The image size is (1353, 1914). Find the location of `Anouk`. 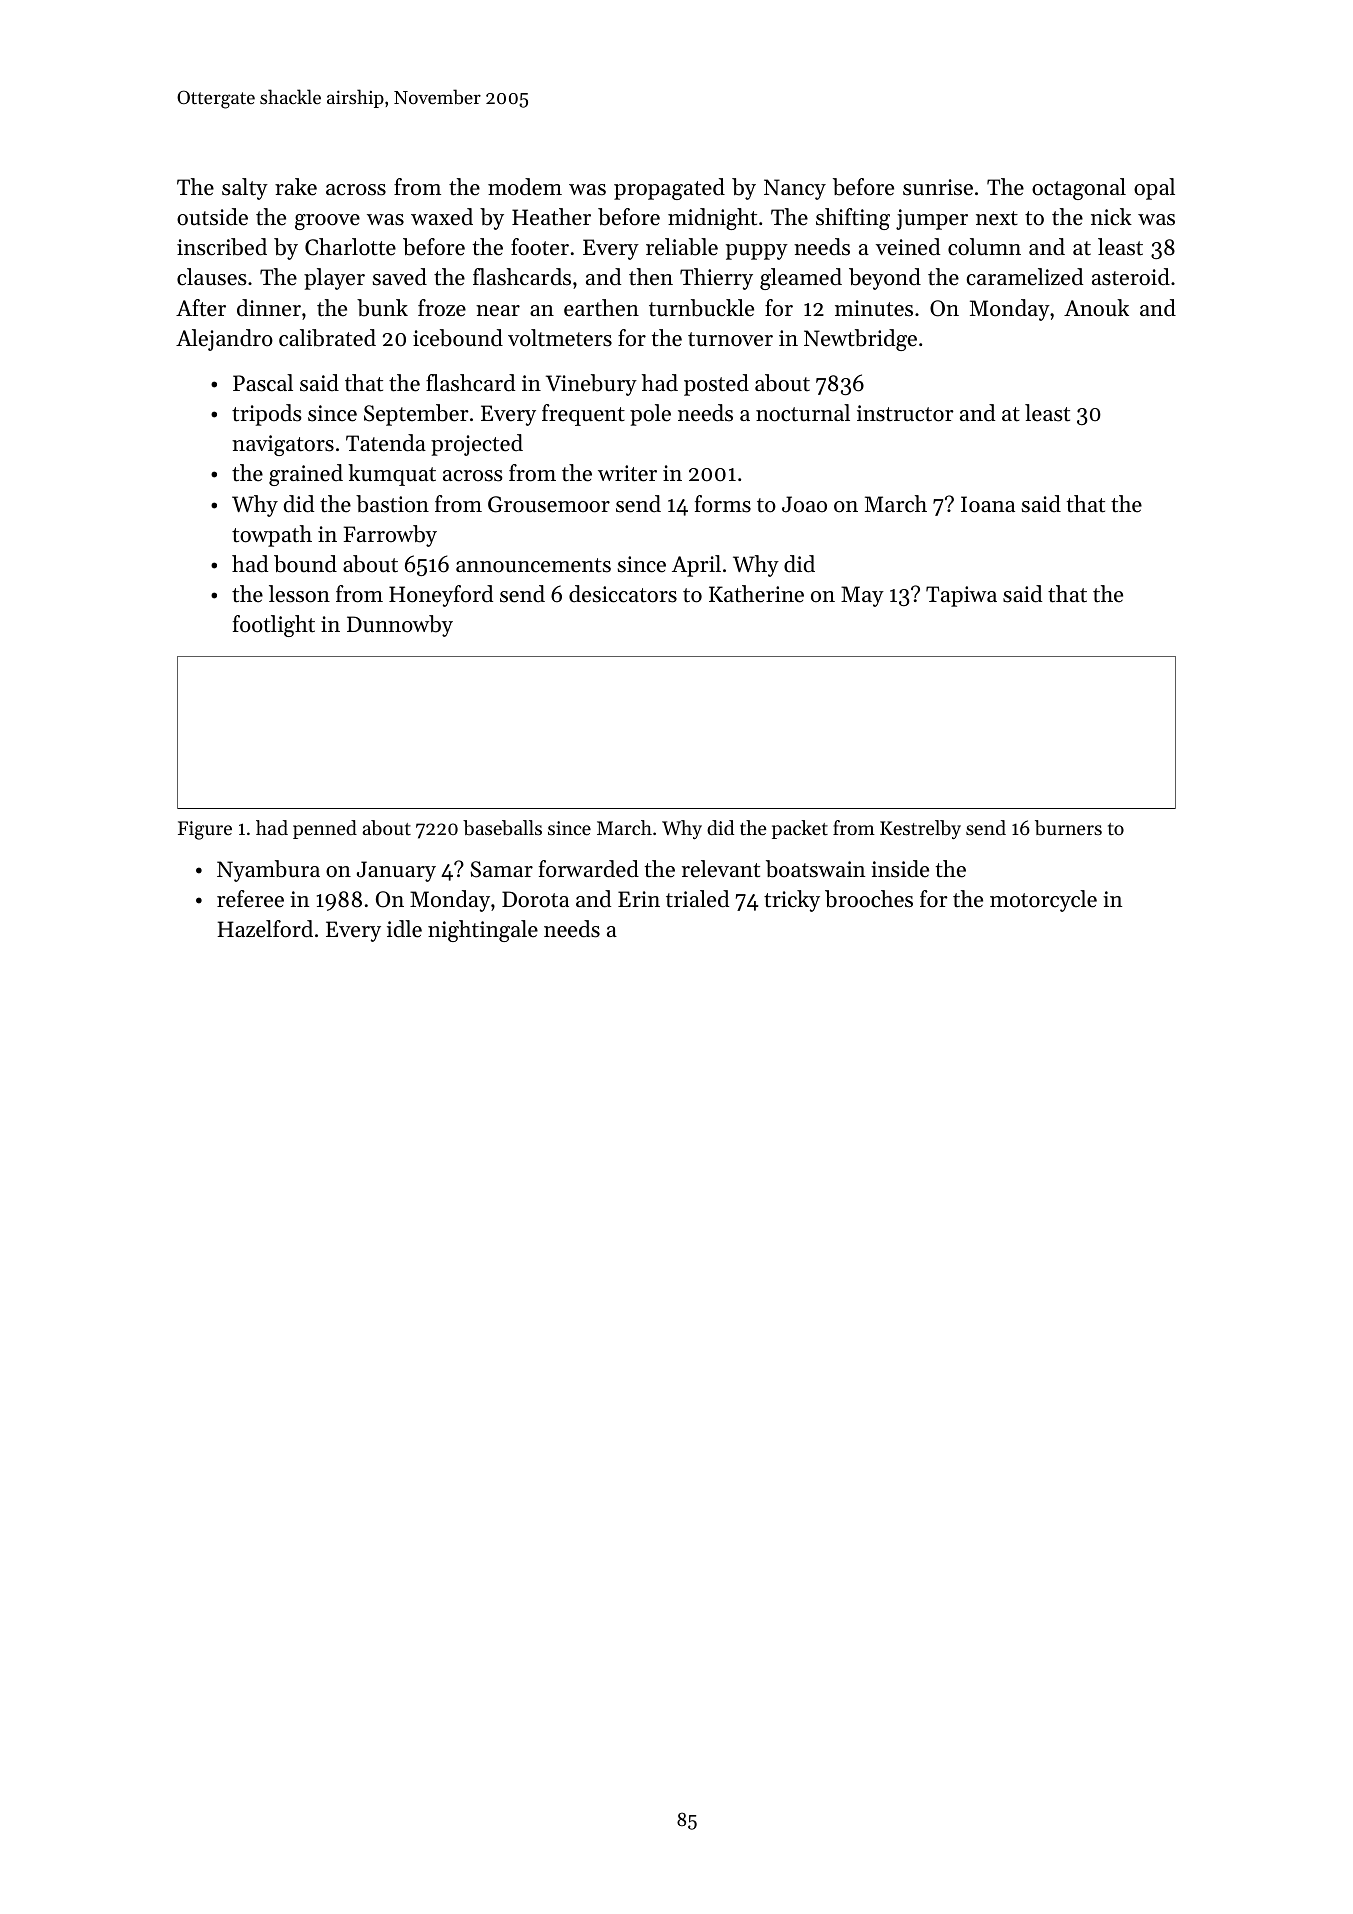

Anouk is located at coordinates (1096, 308).
